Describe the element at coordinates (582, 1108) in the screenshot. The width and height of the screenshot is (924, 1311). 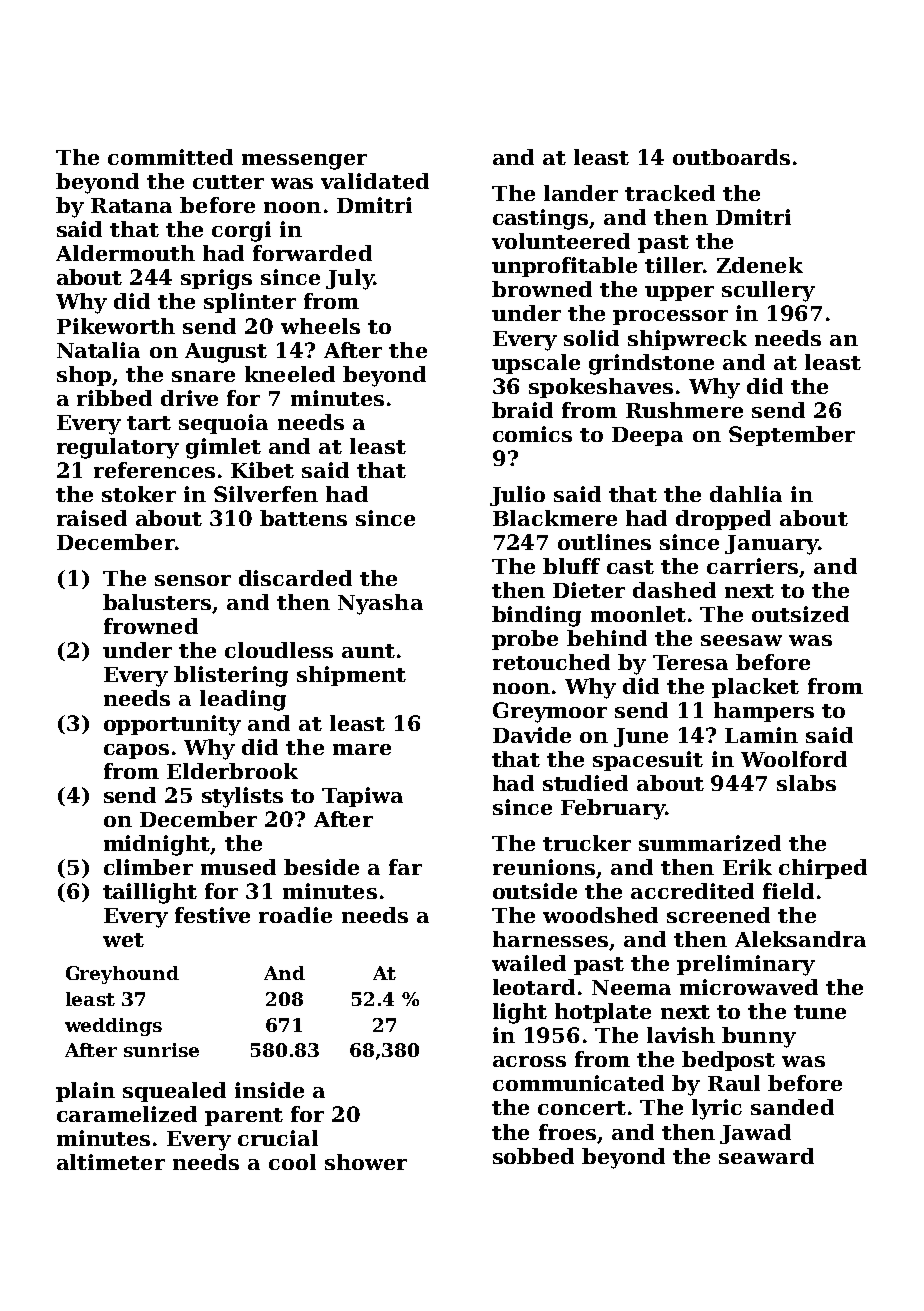
I see `concert` at that location.
